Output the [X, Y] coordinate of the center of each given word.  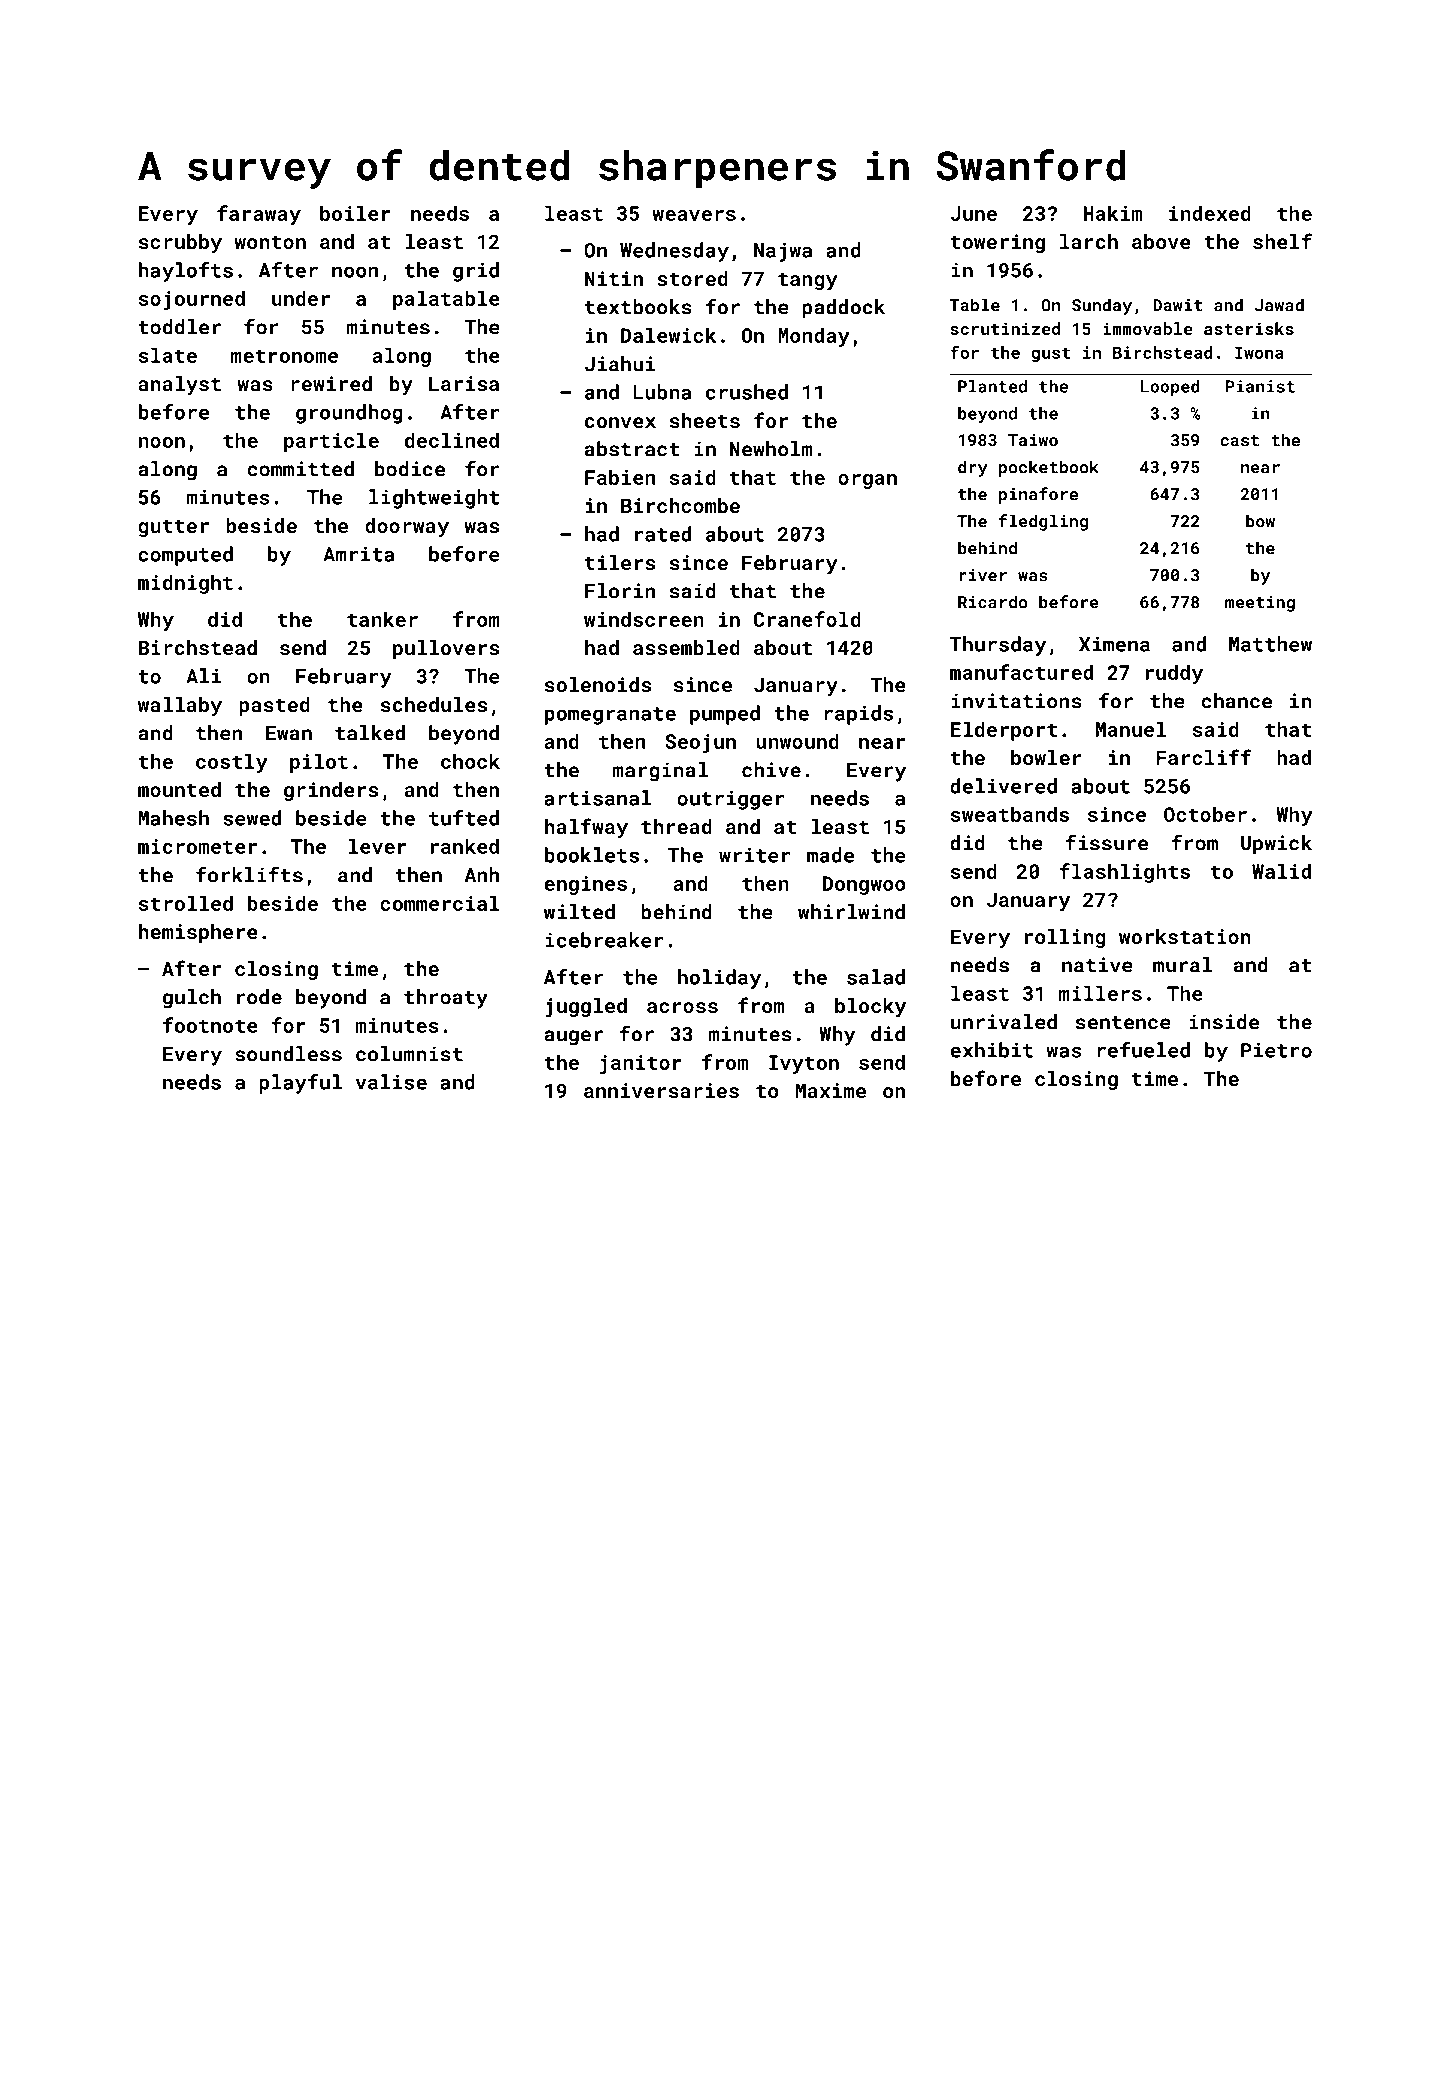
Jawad [1279, 305]
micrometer [197, 846]
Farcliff [1203, 757]
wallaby [180, 707]
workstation [1185, 936]
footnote [210, 1025]
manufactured [1021, 672]
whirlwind [851, 912]
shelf [1282, 241]
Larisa [464, 383]
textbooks [638, 307]
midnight [185, 584]
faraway [259, 215]
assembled [686, 647]
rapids [858, 715]
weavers [694, 215]
